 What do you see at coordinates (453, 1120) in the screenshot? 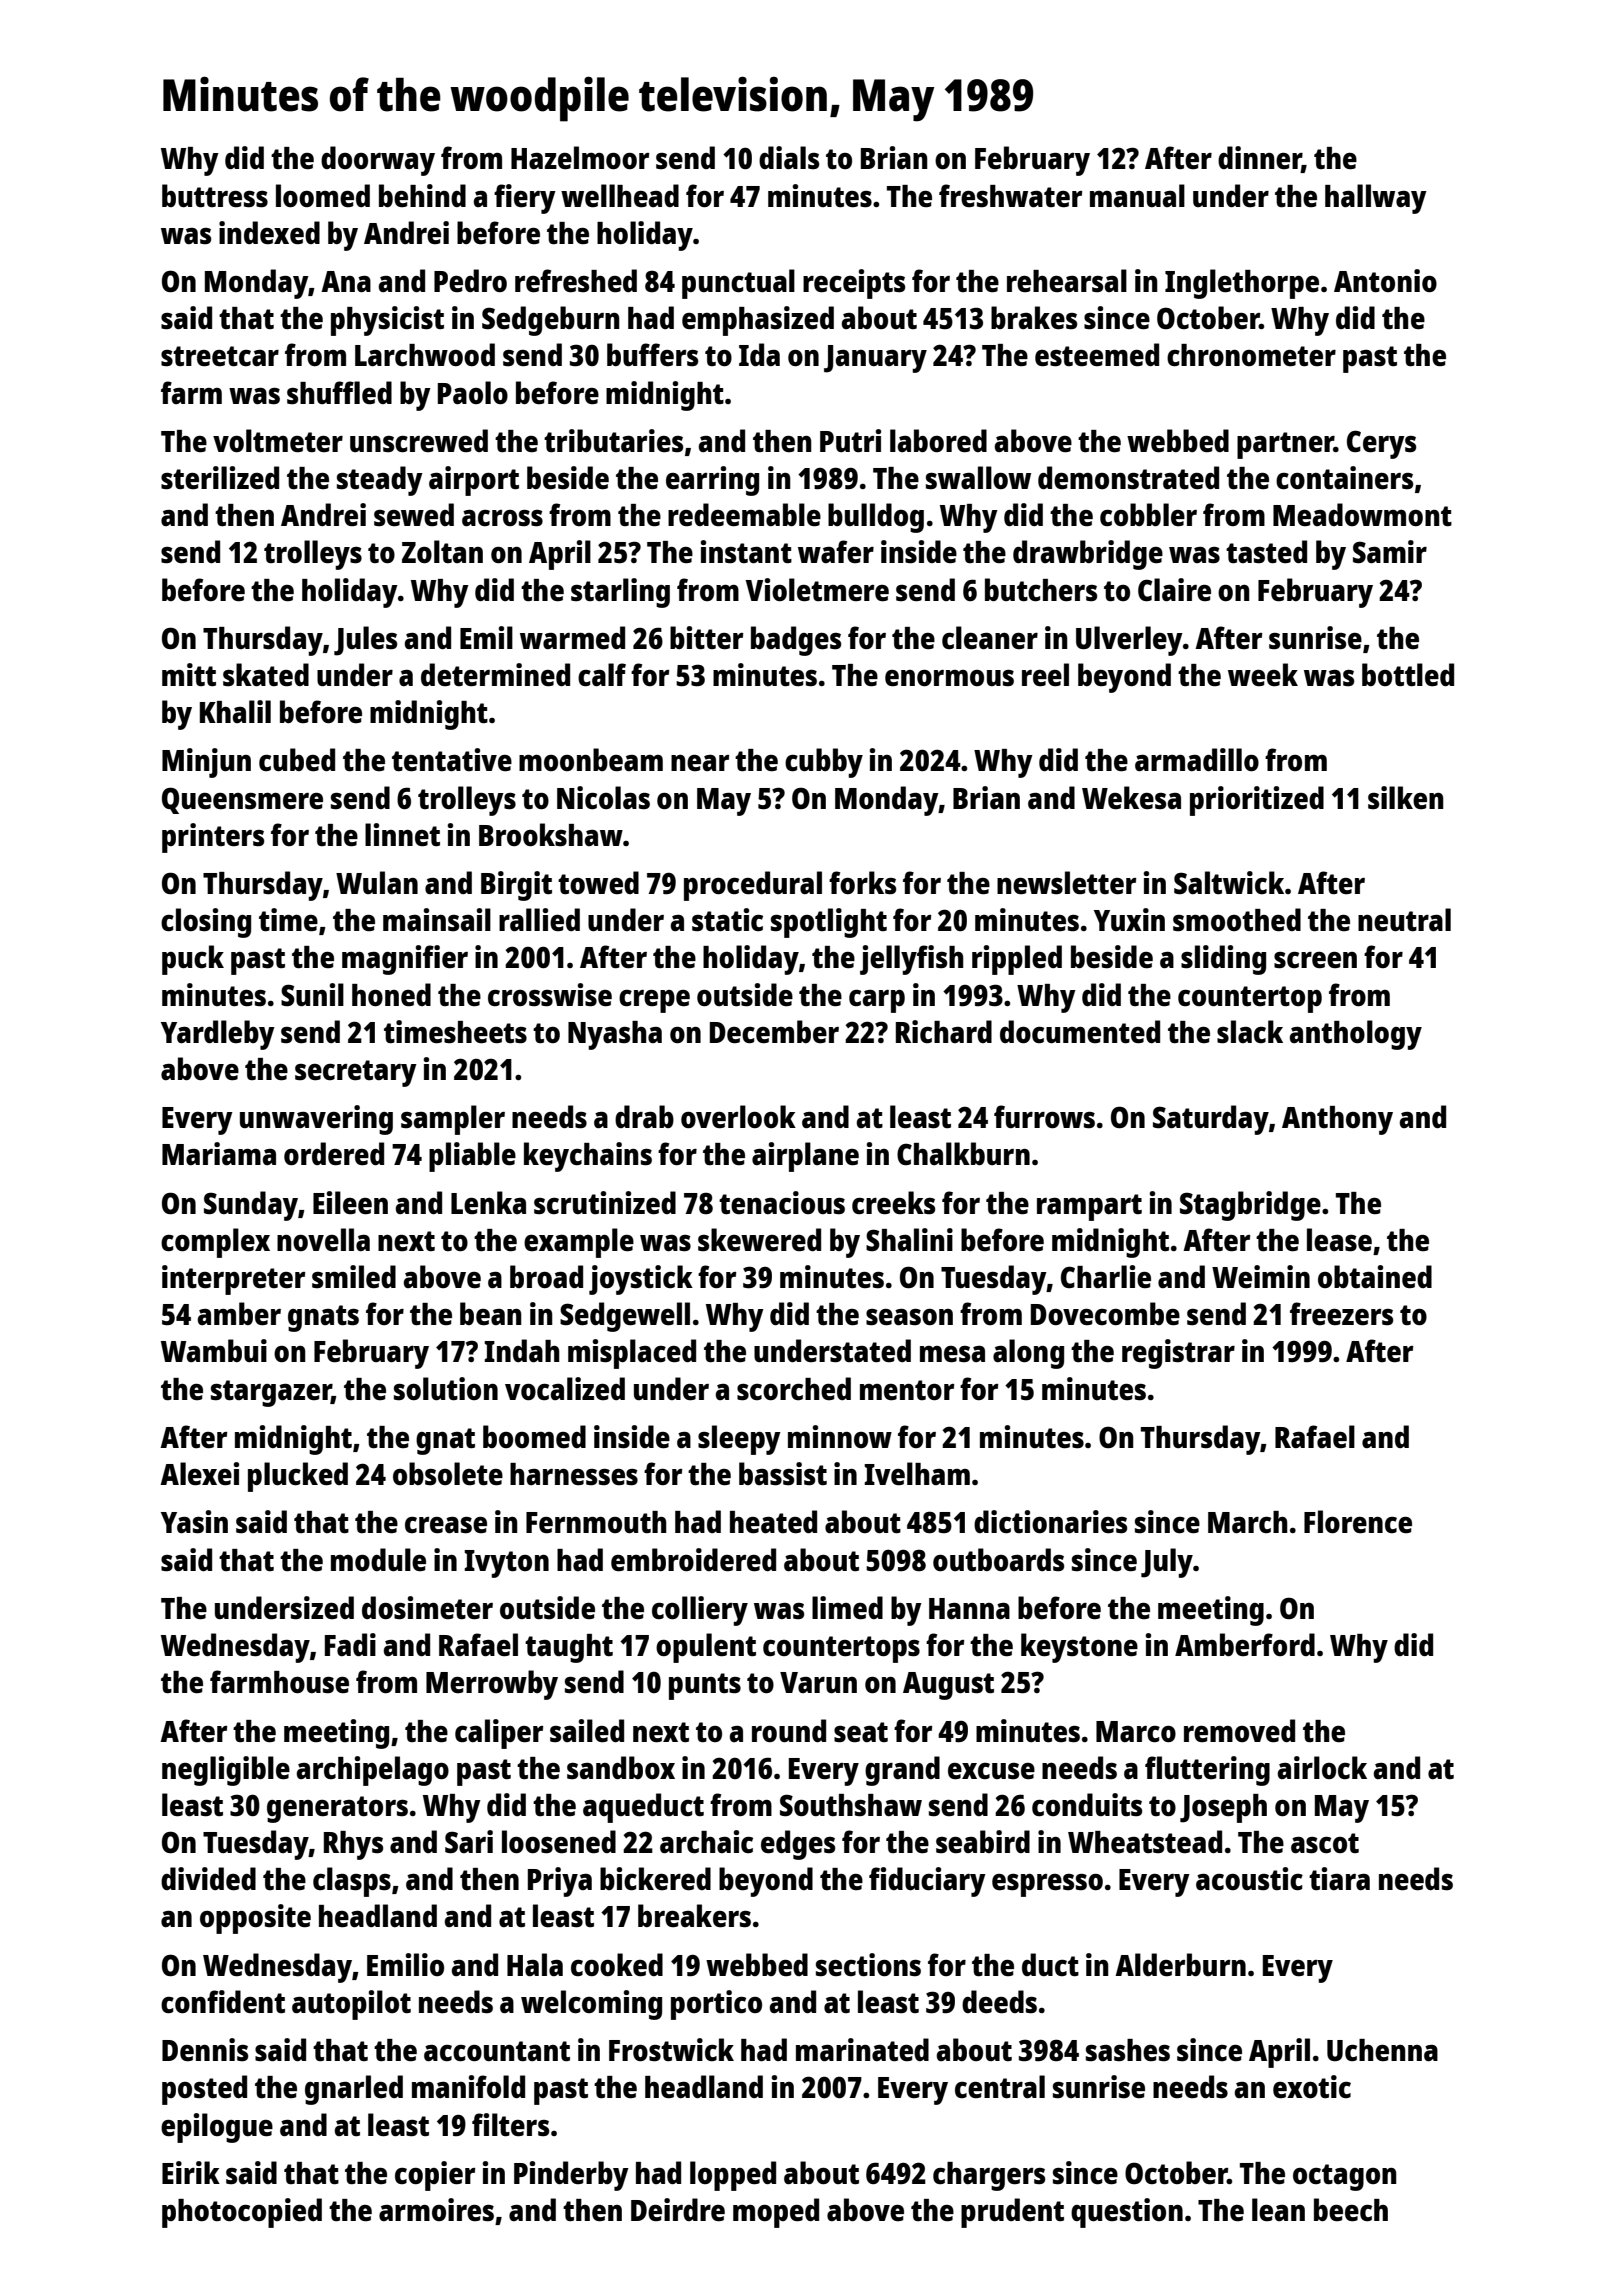
I see `sampler` at bounding box center [453, 1120].
